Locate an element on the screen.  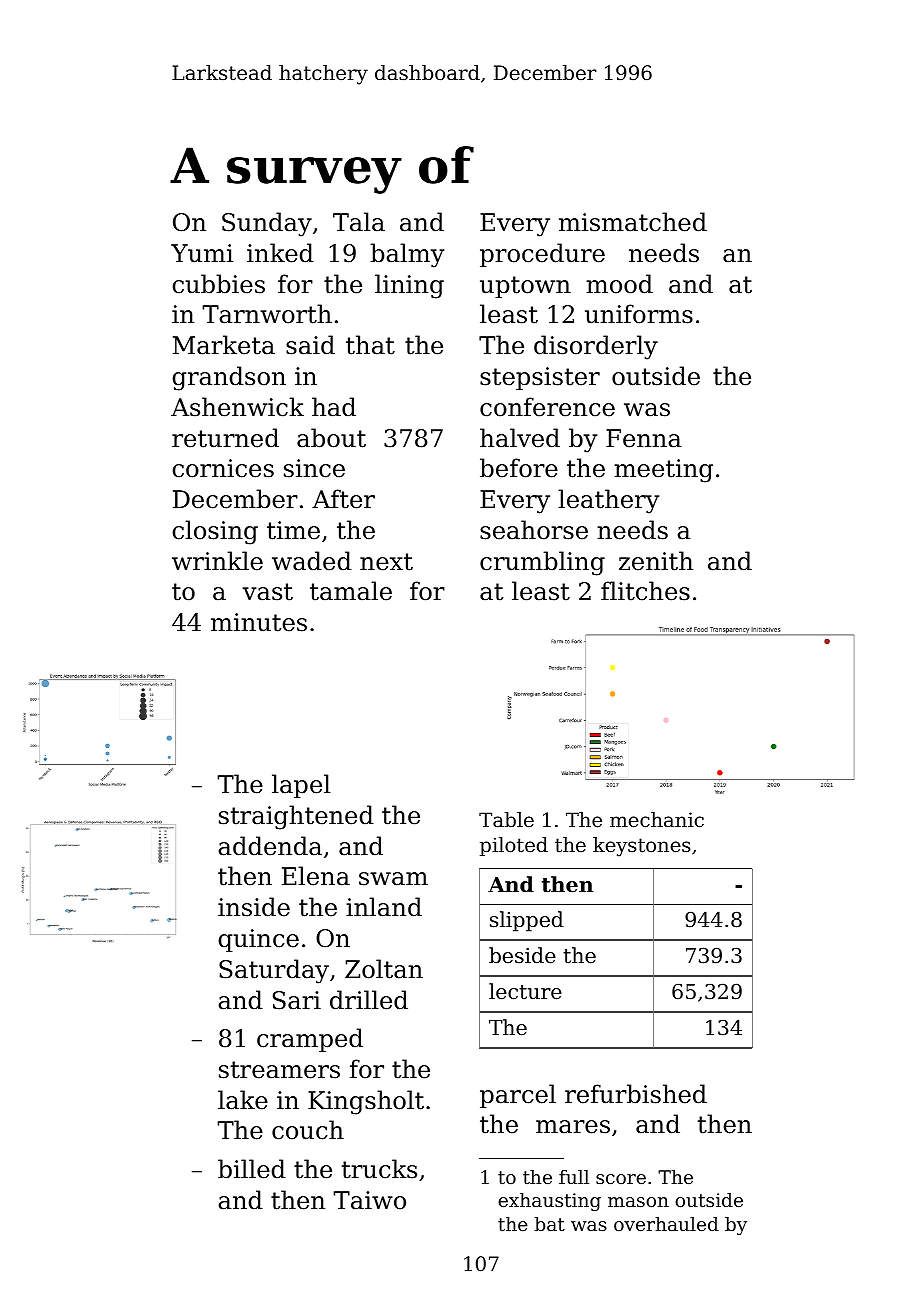
meeting is located at coordinates (663, 471).
